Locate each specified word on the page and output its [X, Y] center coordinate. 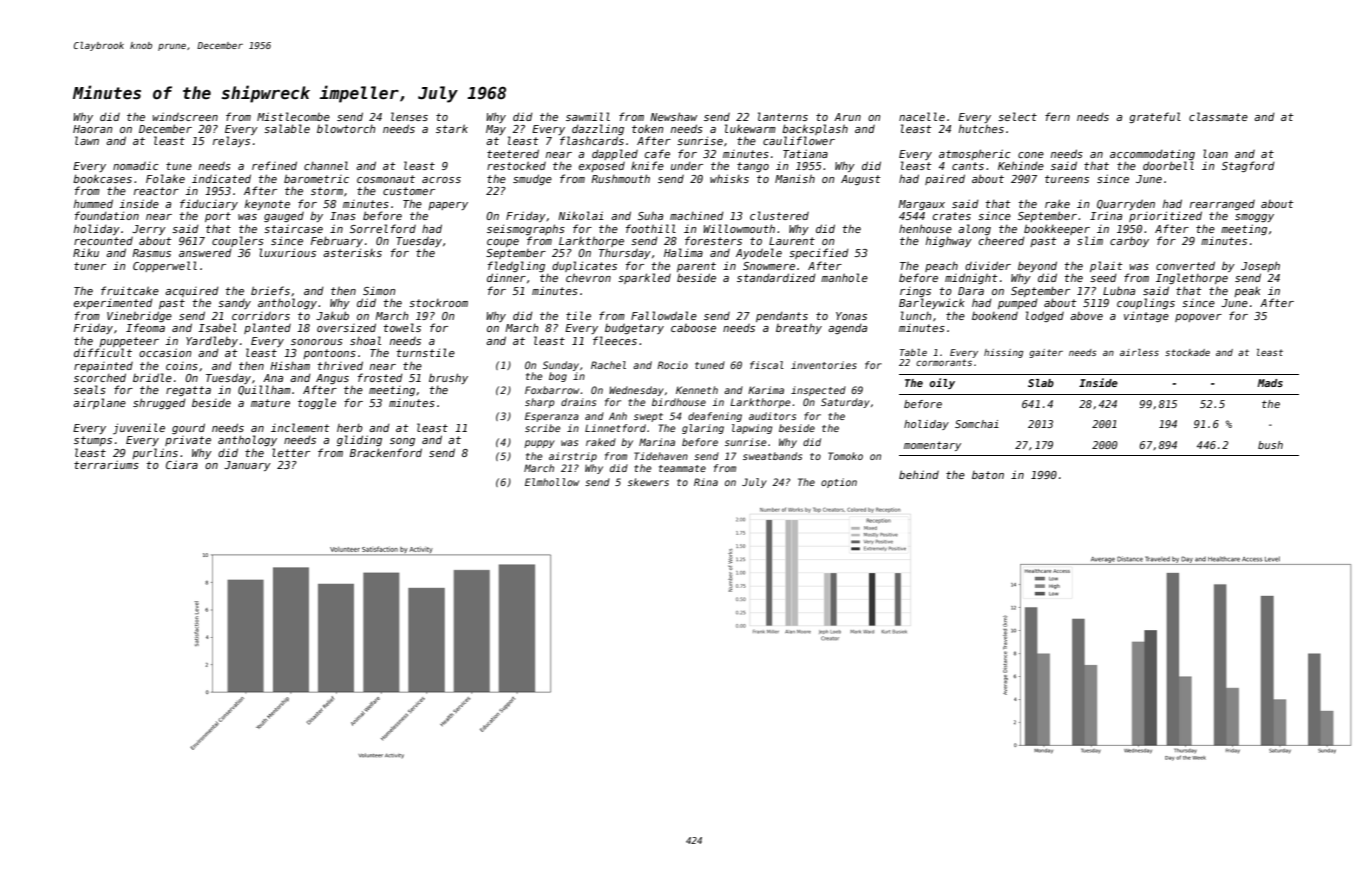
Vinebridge [139, 316]
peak [1247, 292]
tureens [1067, 179]
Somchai [977, 424]
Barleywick [932, 303]
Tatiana [805, 153]
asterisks [352, 252]
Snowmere [769, 266]
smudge [532, 179]
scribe [543, 428]
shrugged [159, 403]
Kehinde [1021, 165]
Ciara [182, 464]
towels [402, 327]
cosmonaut [386, 179]
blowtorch [346, 128]
